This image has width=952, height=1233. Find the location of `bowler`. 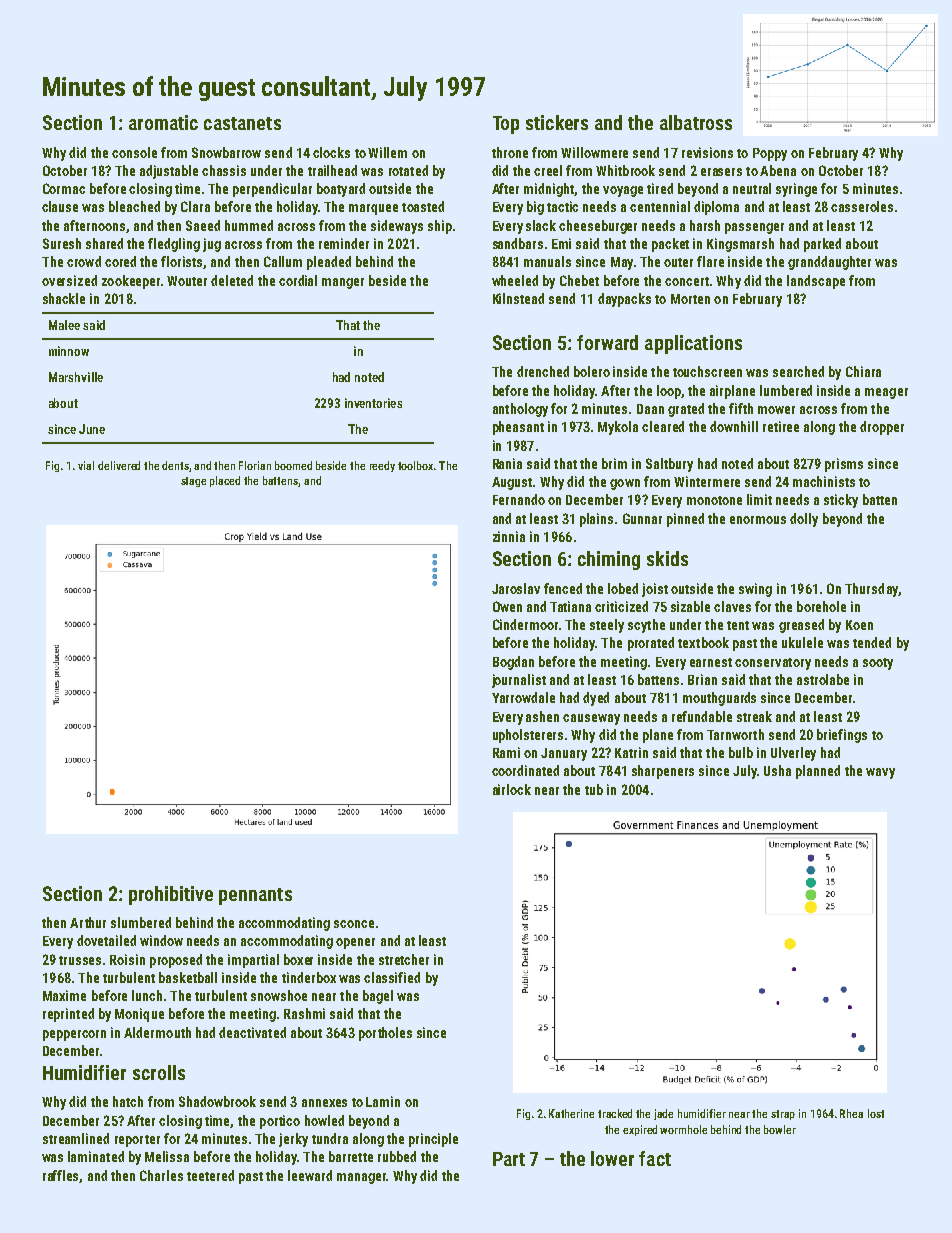

bowler is located at coordinates (780, 1129).
